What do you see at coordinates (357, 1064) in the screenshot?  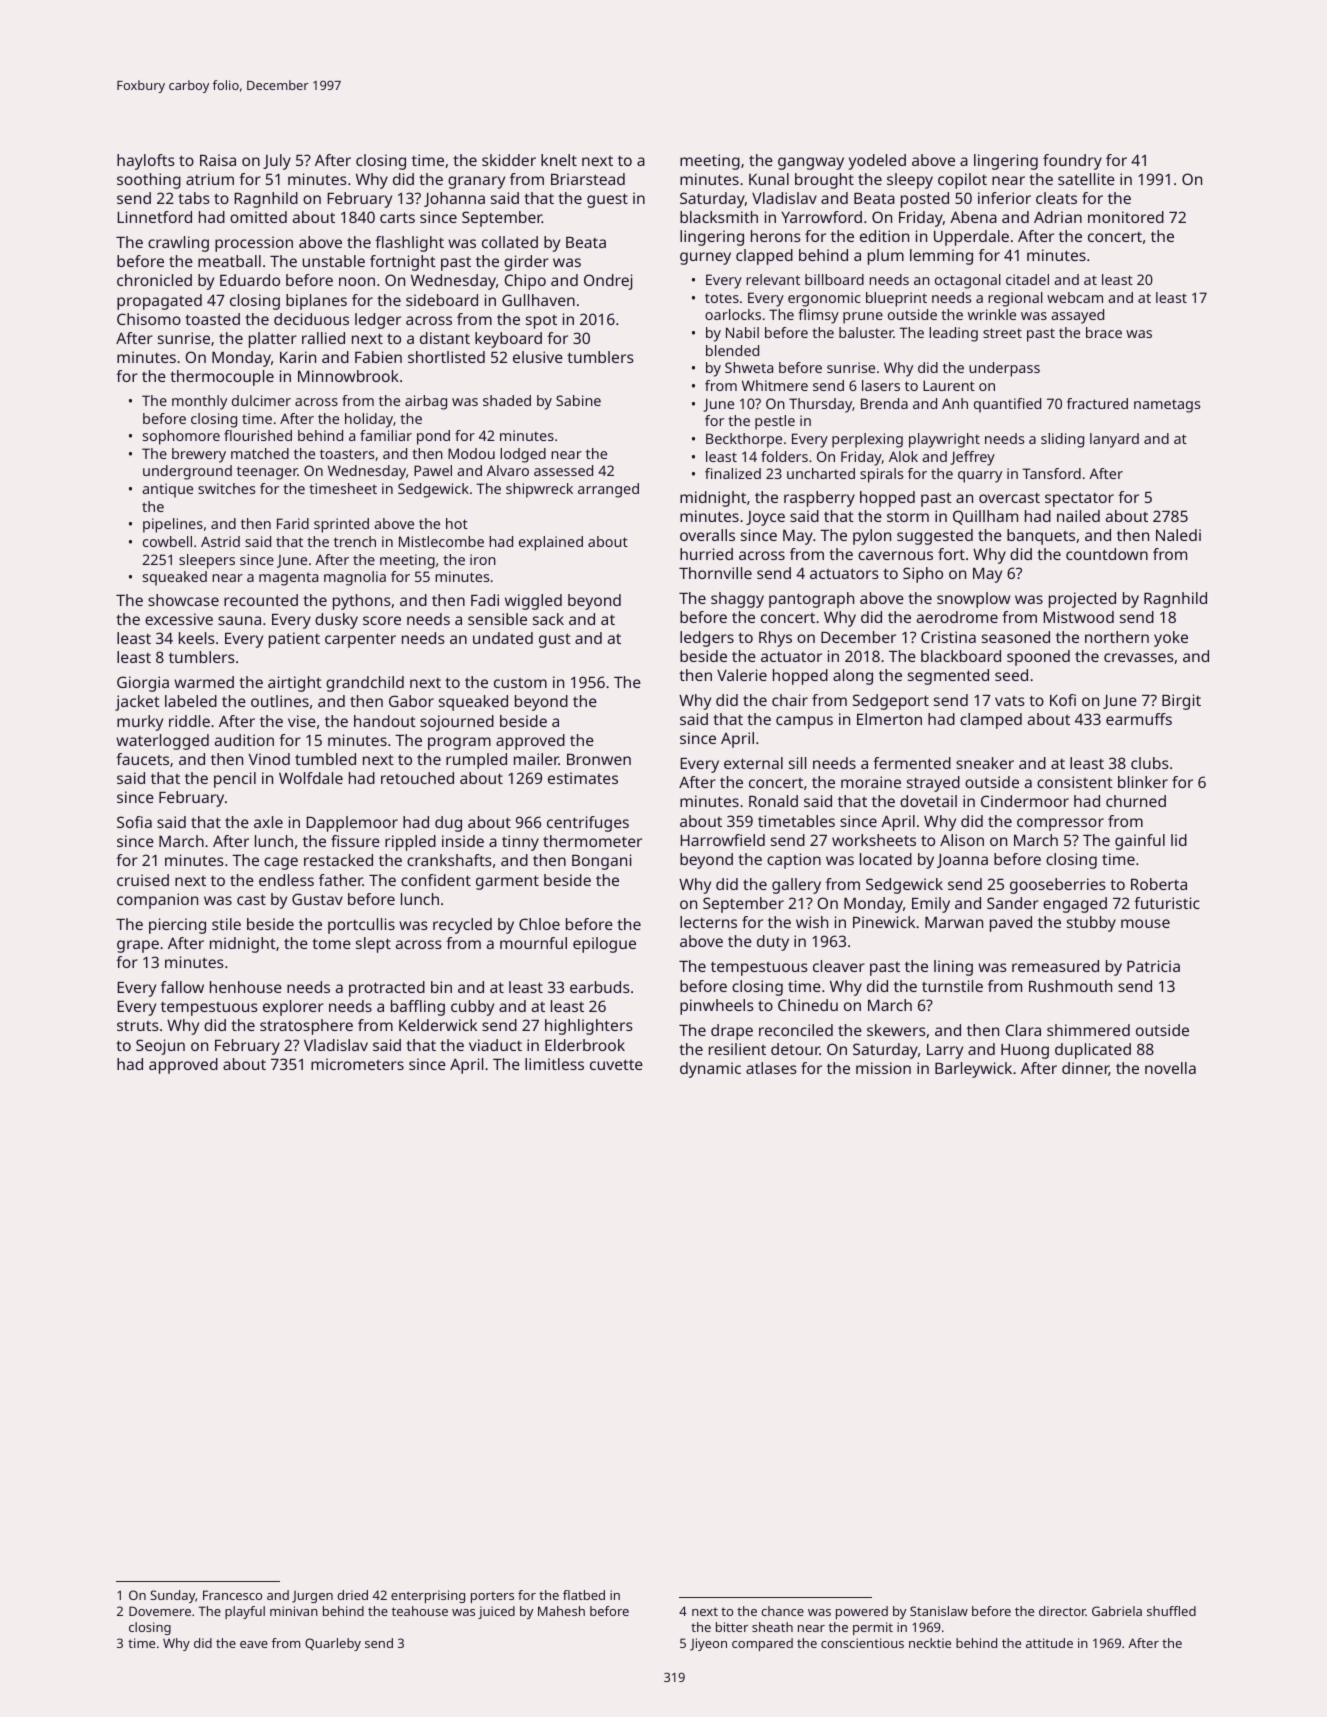 I see `micrometers` at bounding box center [357, 1064].
